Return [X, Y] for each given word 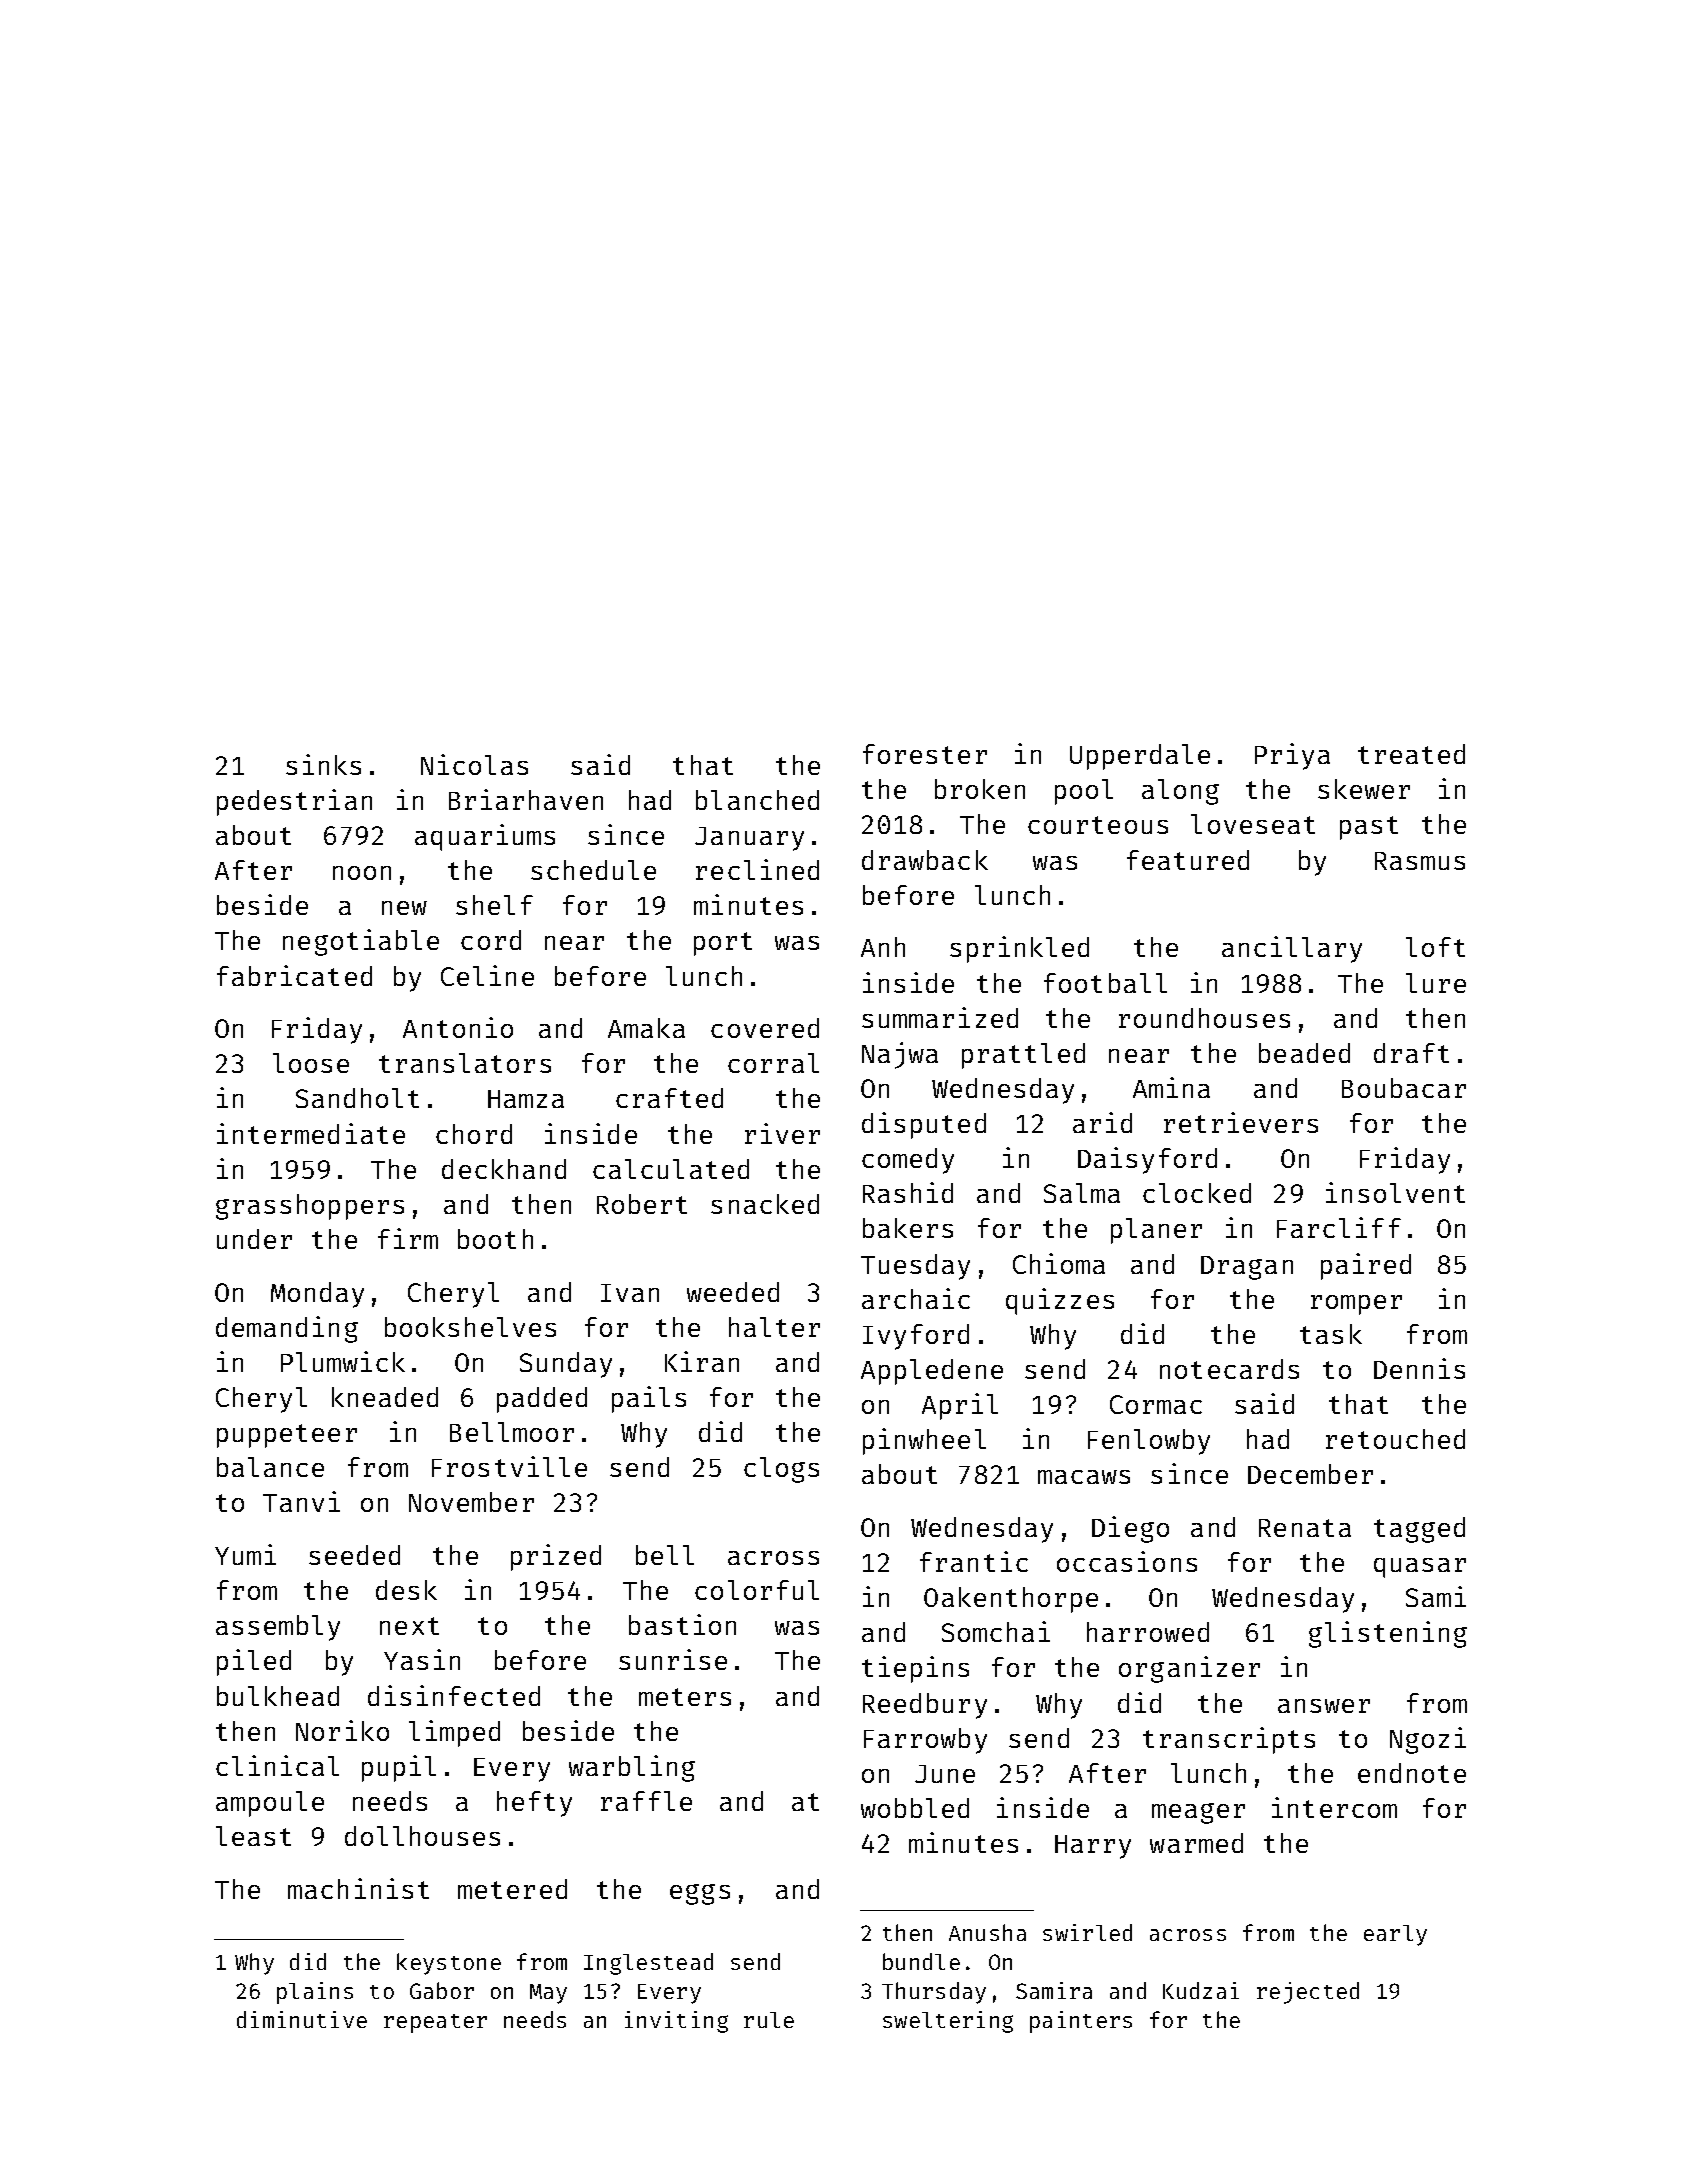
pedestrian [294, 802]
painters [1081, 2022]
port [723, 944]
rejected [1308, 1993]
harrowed [1148, 1632]
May [548, 1994]
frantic [974, 1561]
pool [1084, 792]
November [471, 1502]
